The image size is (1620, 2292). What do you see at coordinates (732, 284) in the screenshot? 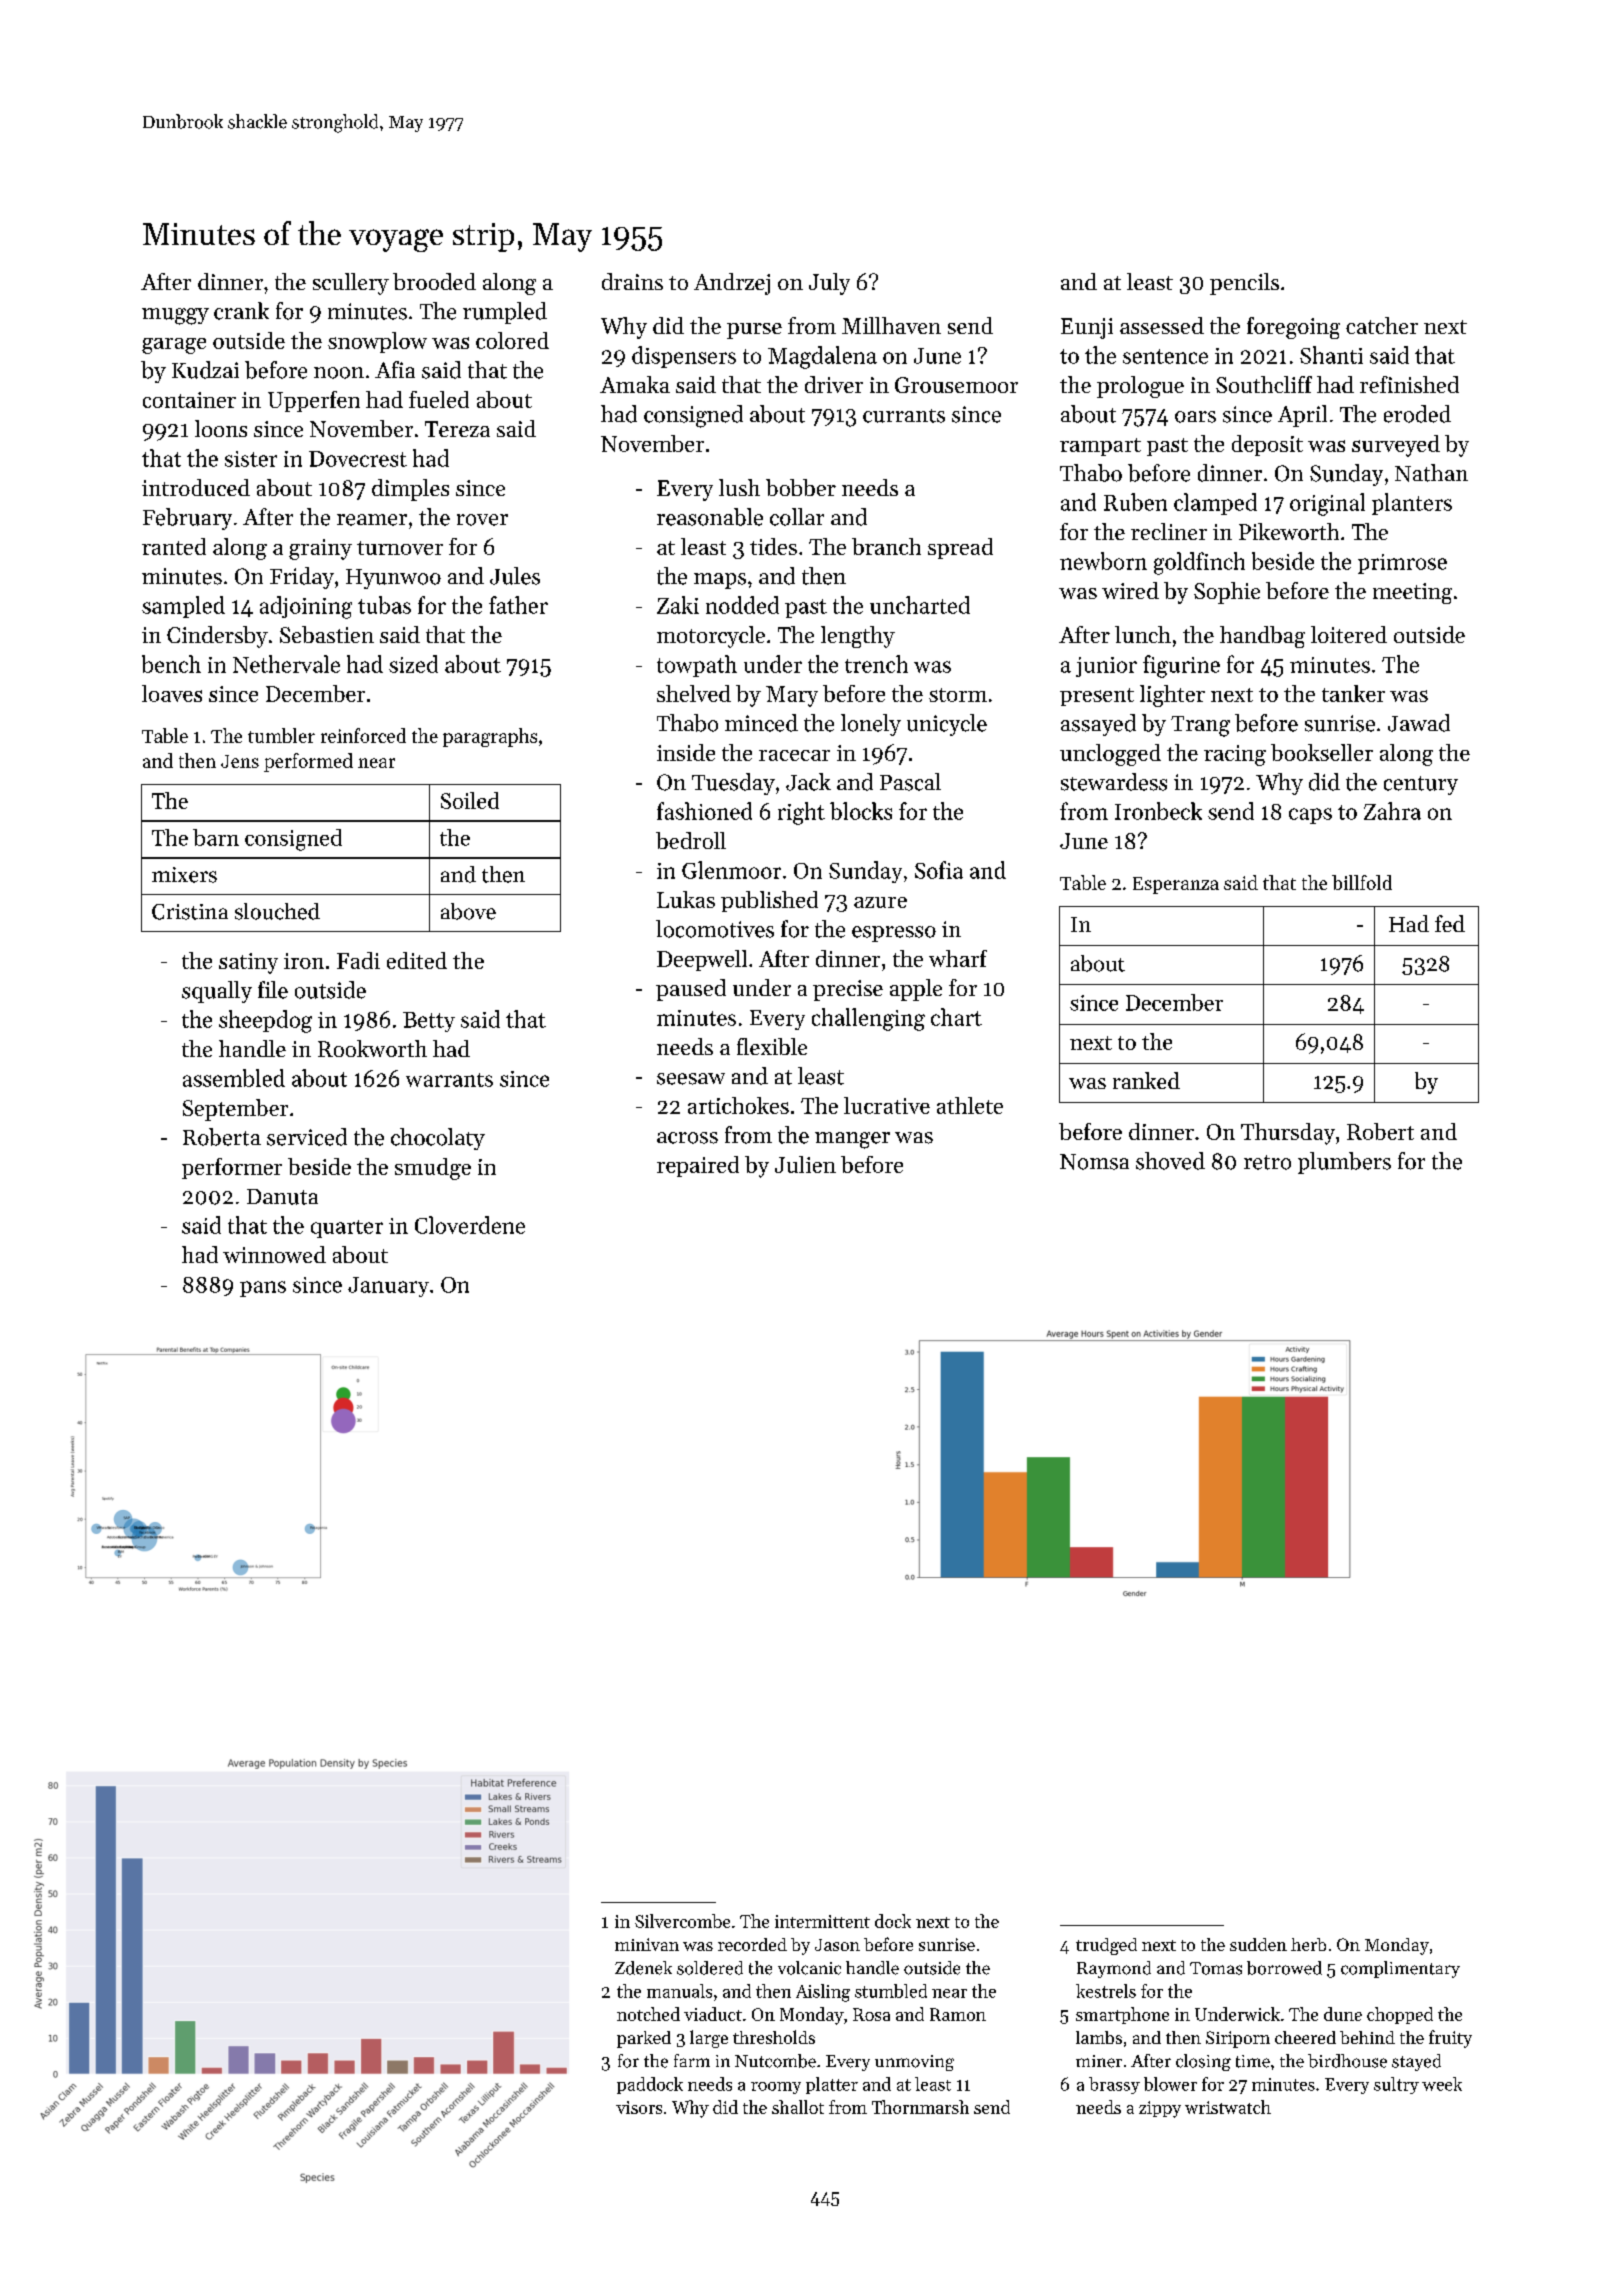
I see `Andrzej` at bounding box center [732, 284].
